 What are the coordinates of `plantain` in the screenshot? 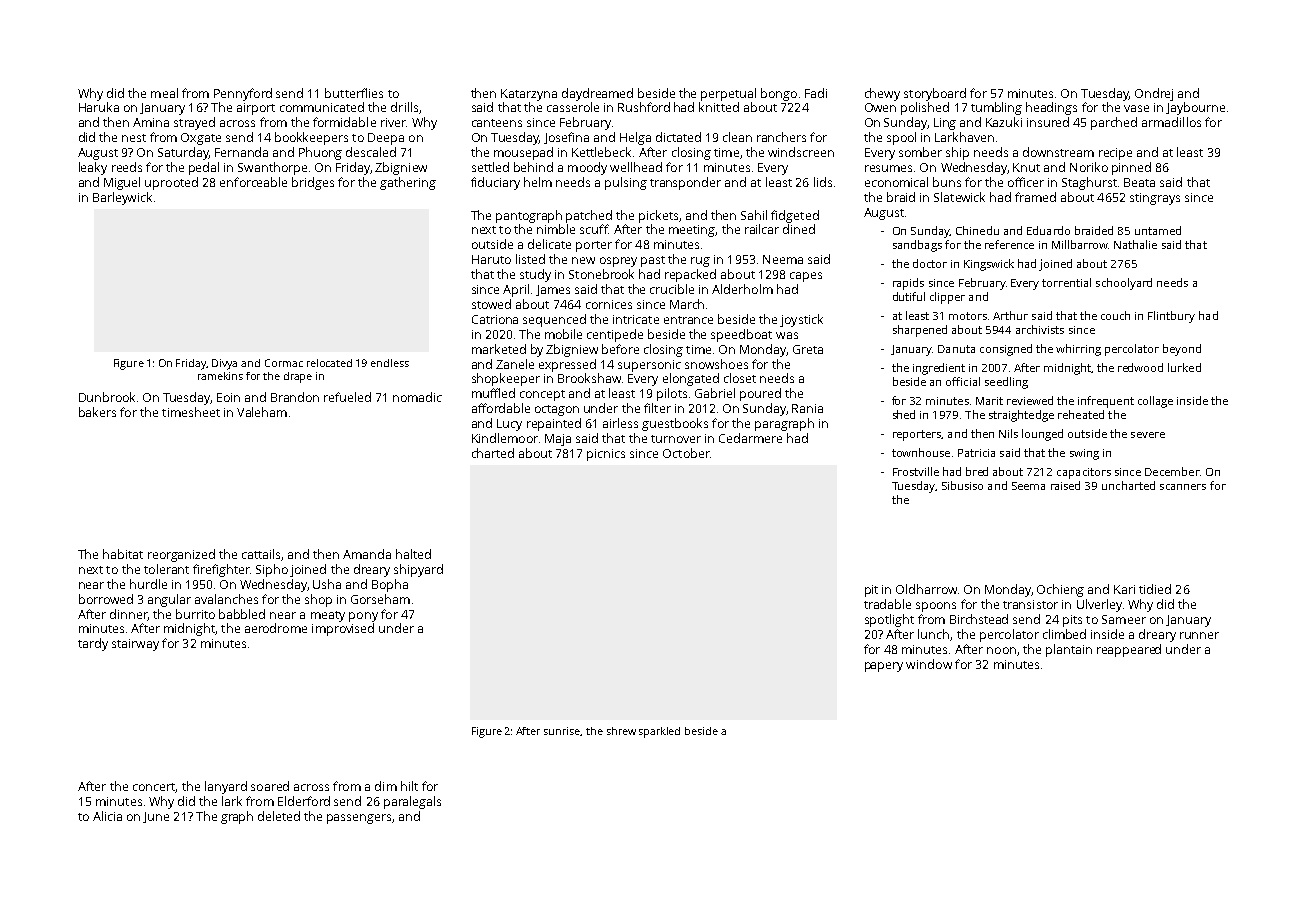 It's located at (1069, 650).
